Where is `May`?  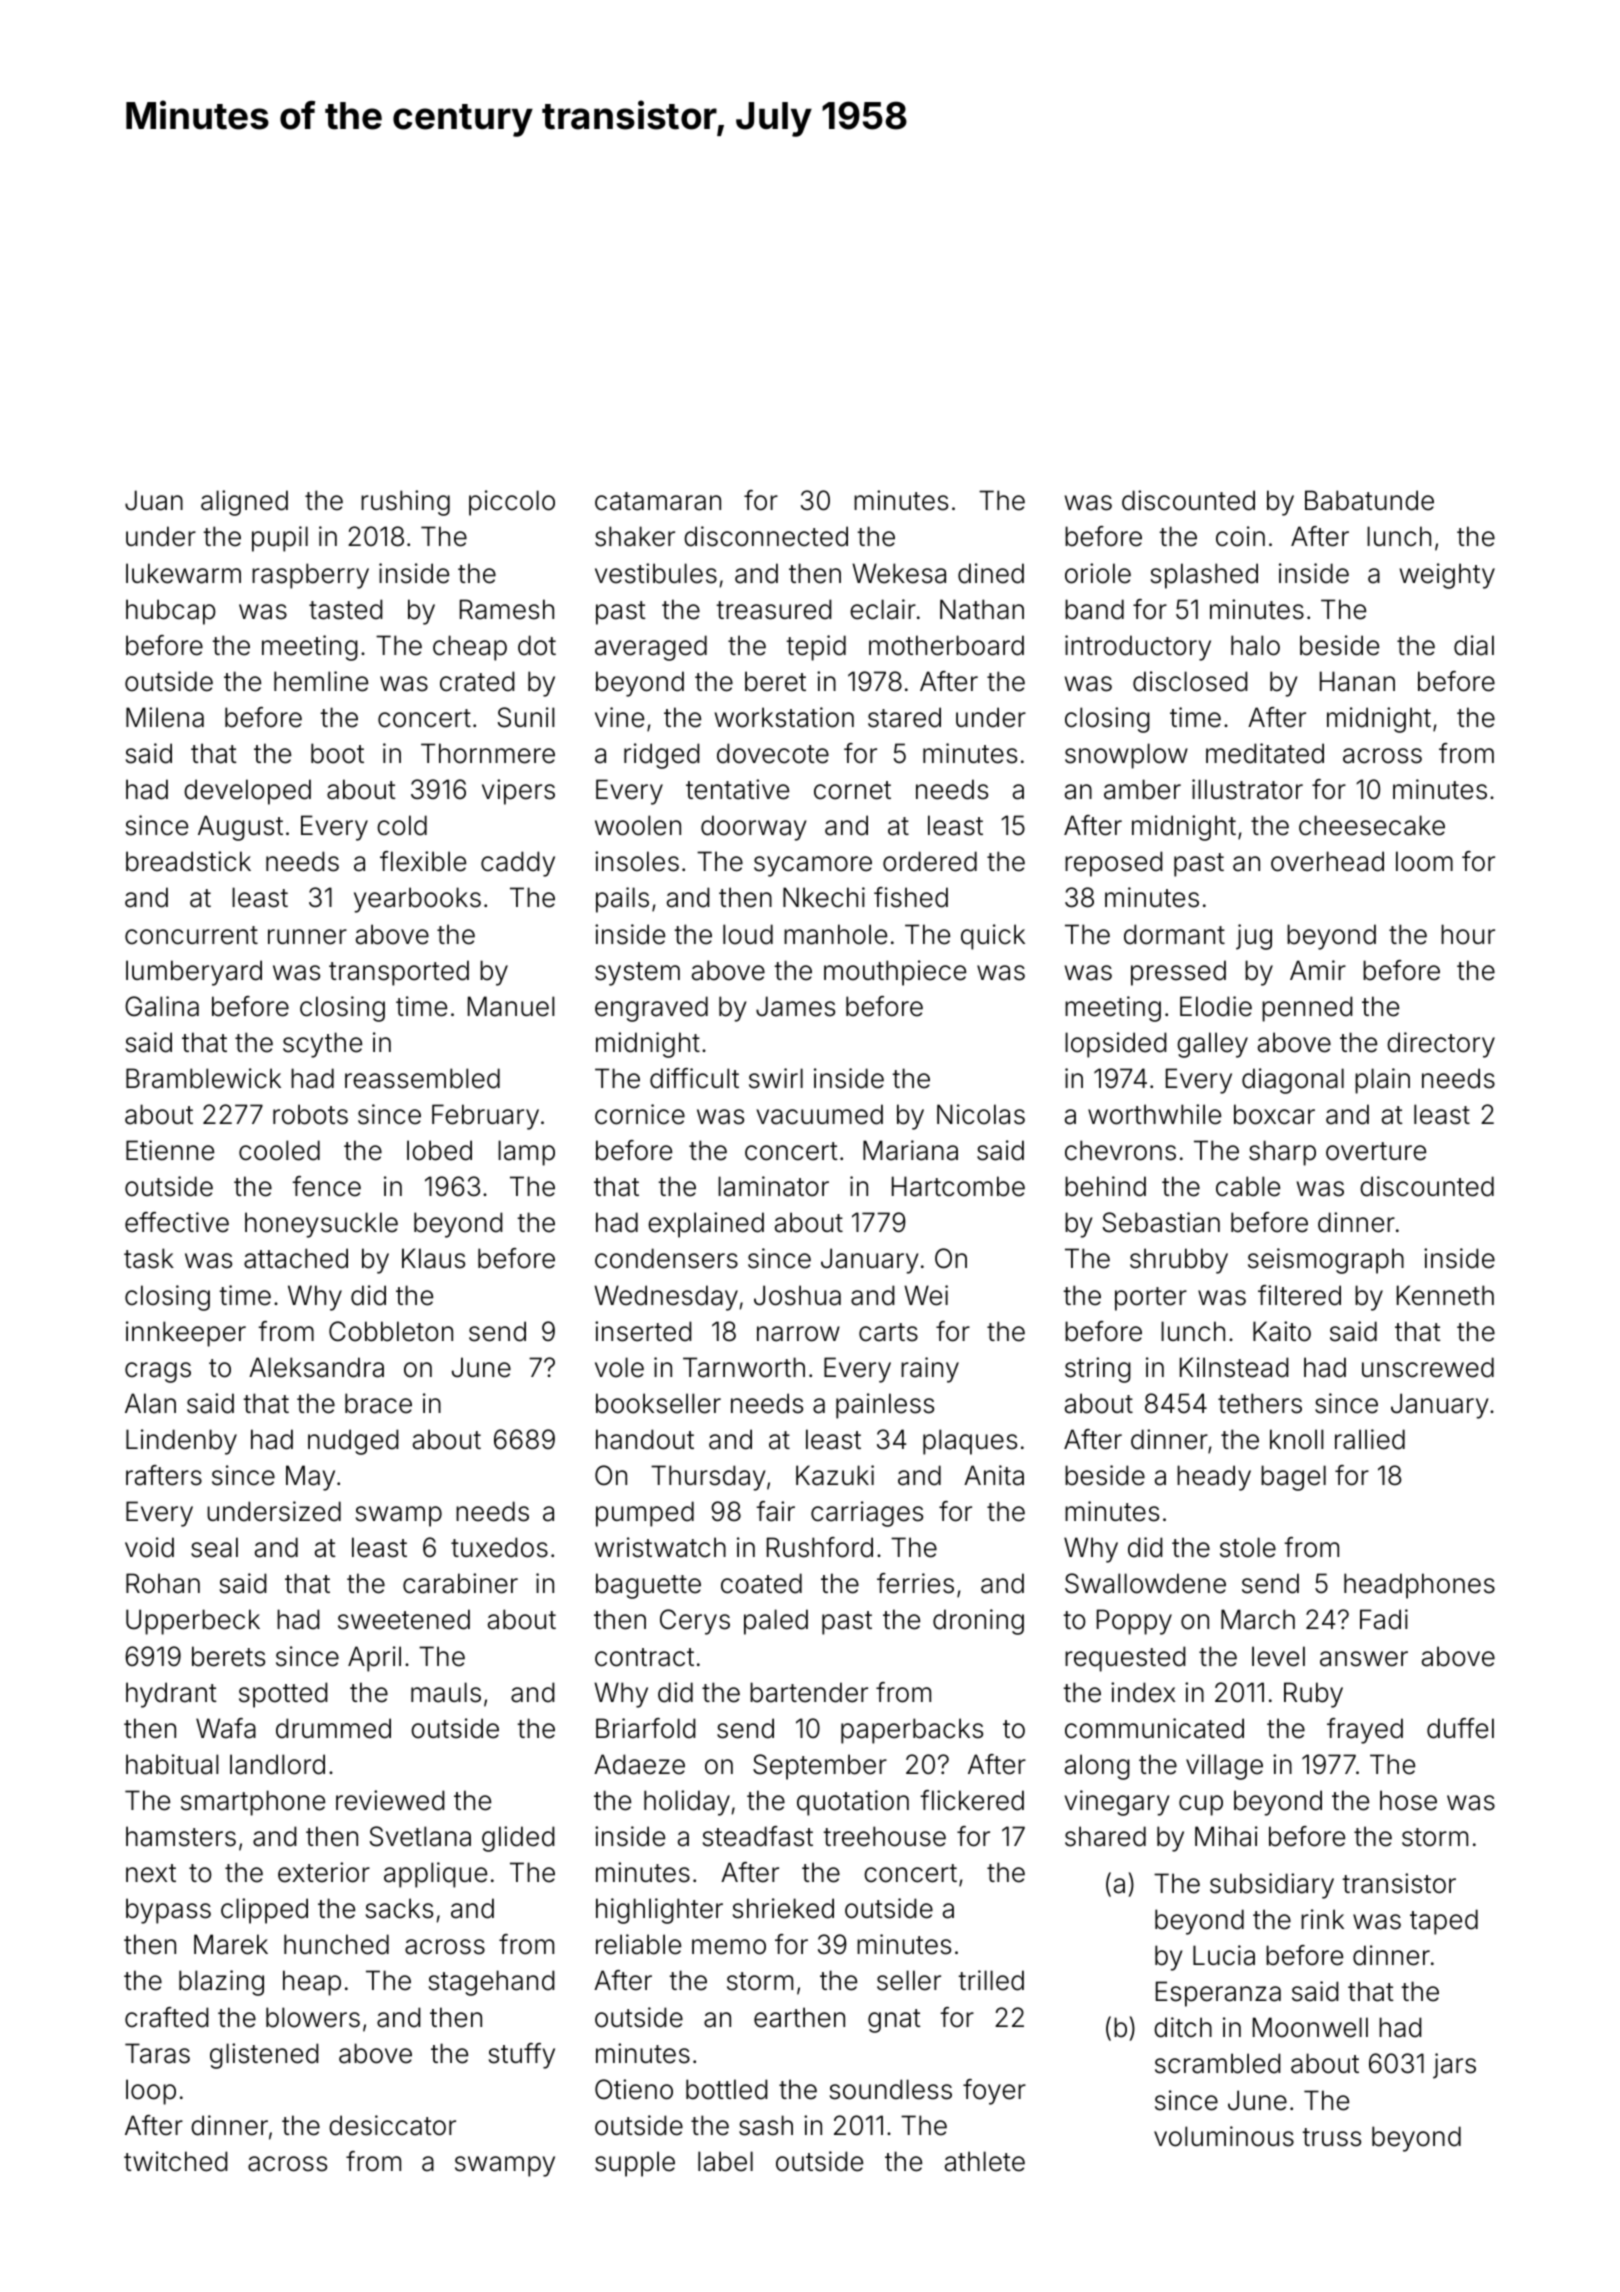 May is located at coordinates (310, 1478).
